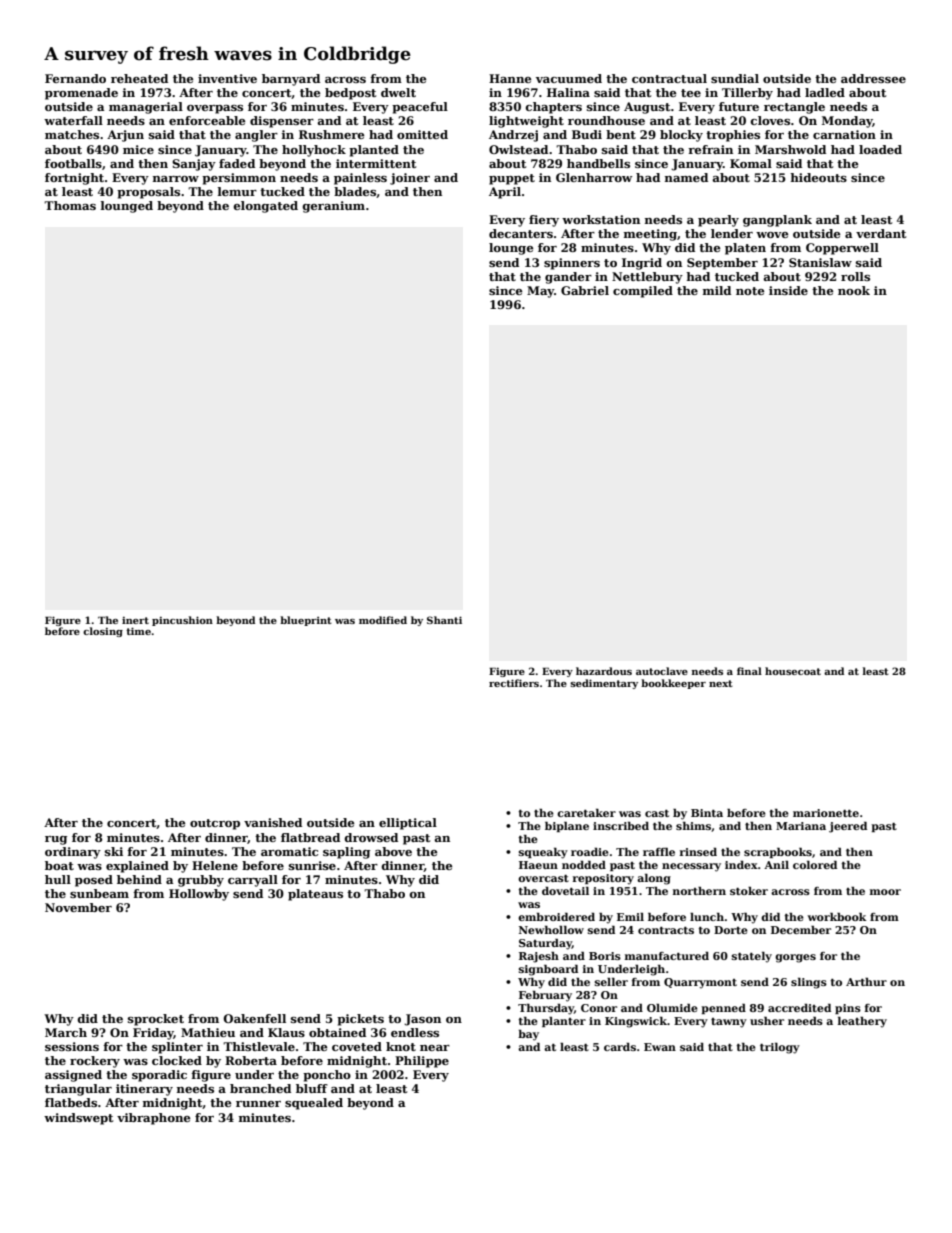  What do you see at coordinates (153, 1119) in the screenshot?
I see `vibraphone` at bounding box center [153, 1119].
